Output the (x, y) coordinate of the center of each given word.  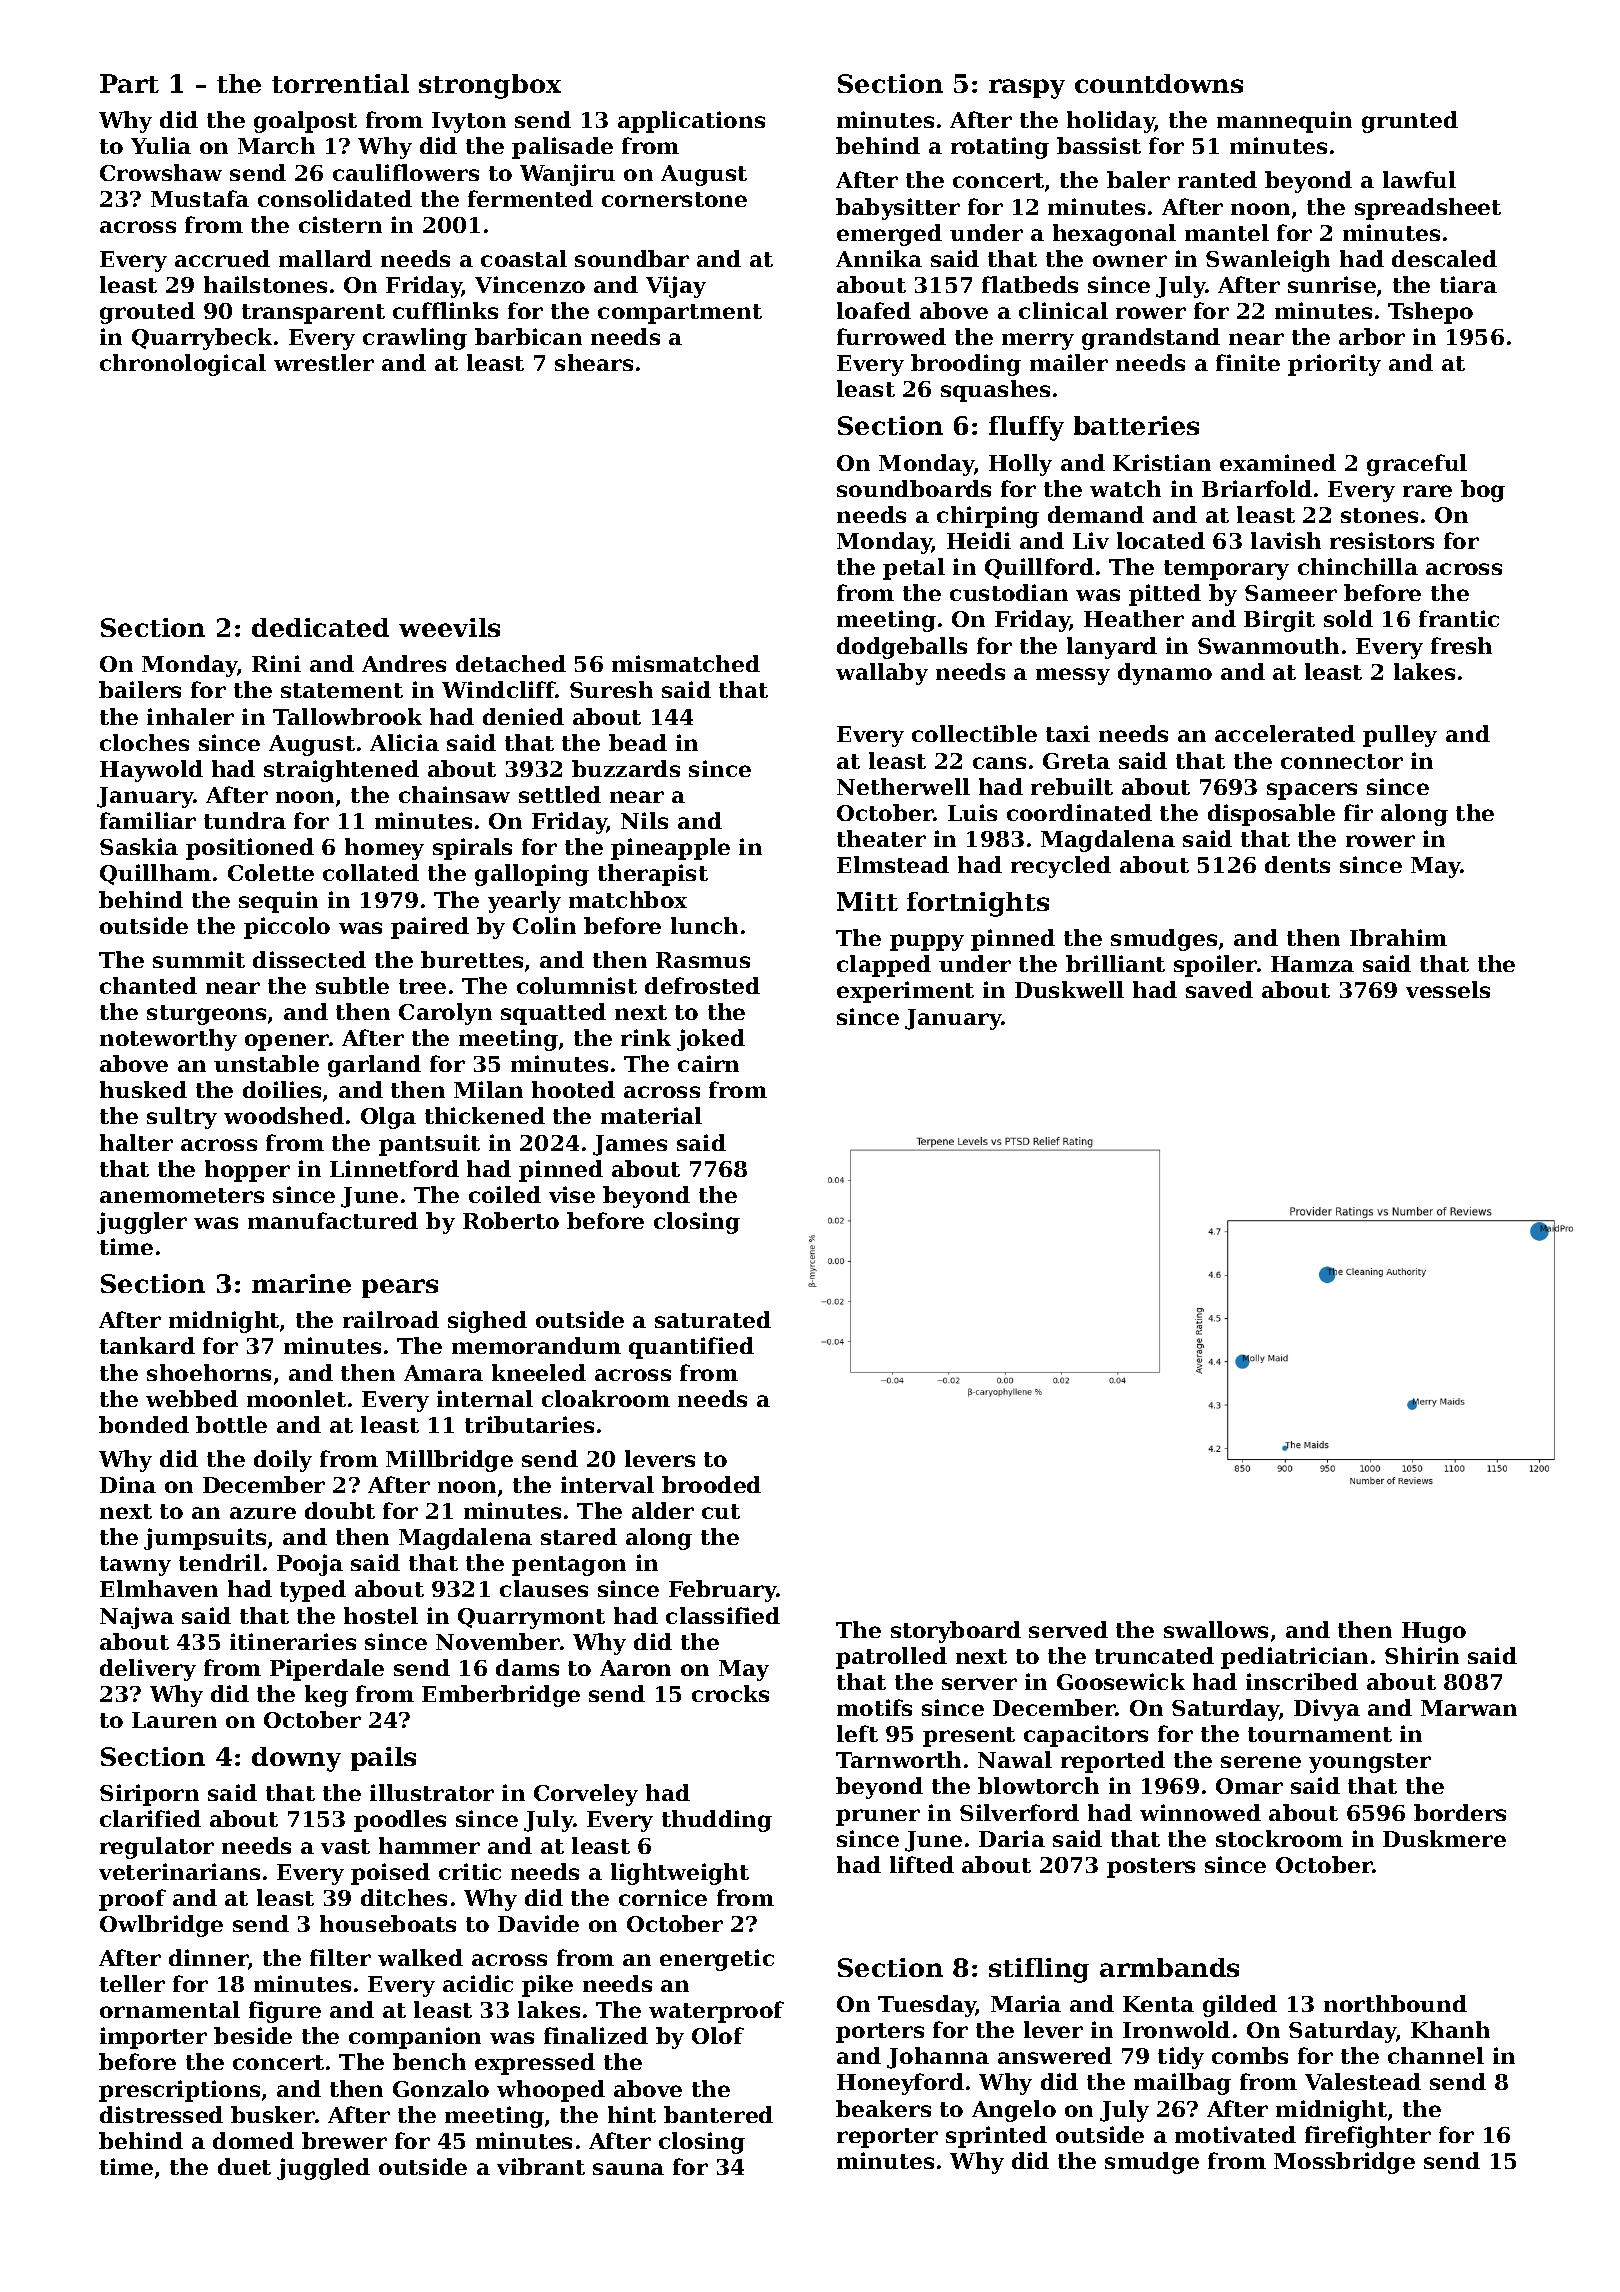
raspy (1027, 89)
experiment (905, 992)
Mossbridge (1344, 2163)
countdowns (1159, 83)
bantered (718, 2114)
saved (1219, 989)
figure (285, 2012)
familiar (148, 820)
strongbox (490, 86)
